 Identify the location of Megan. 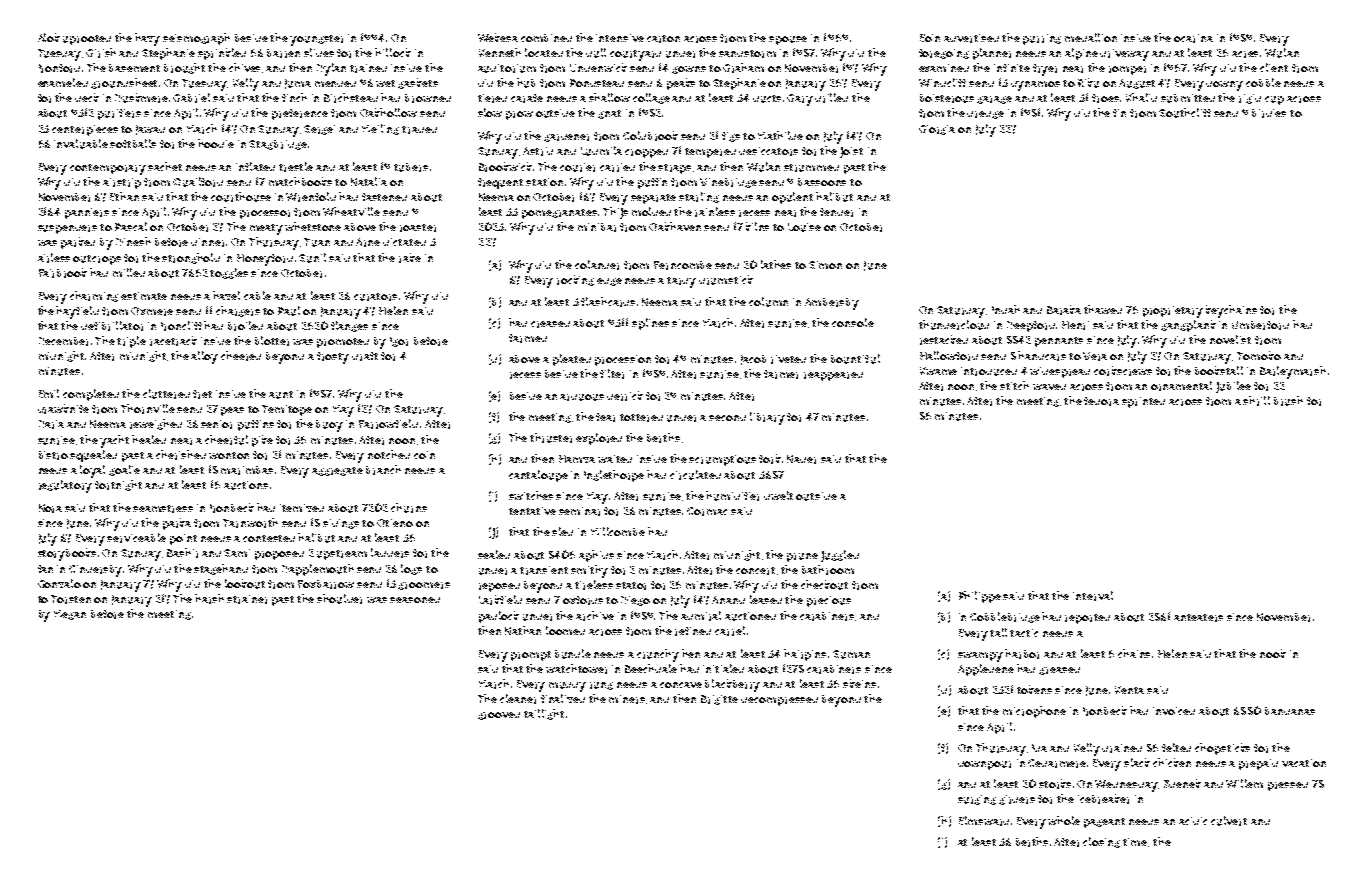
(70, 615).
